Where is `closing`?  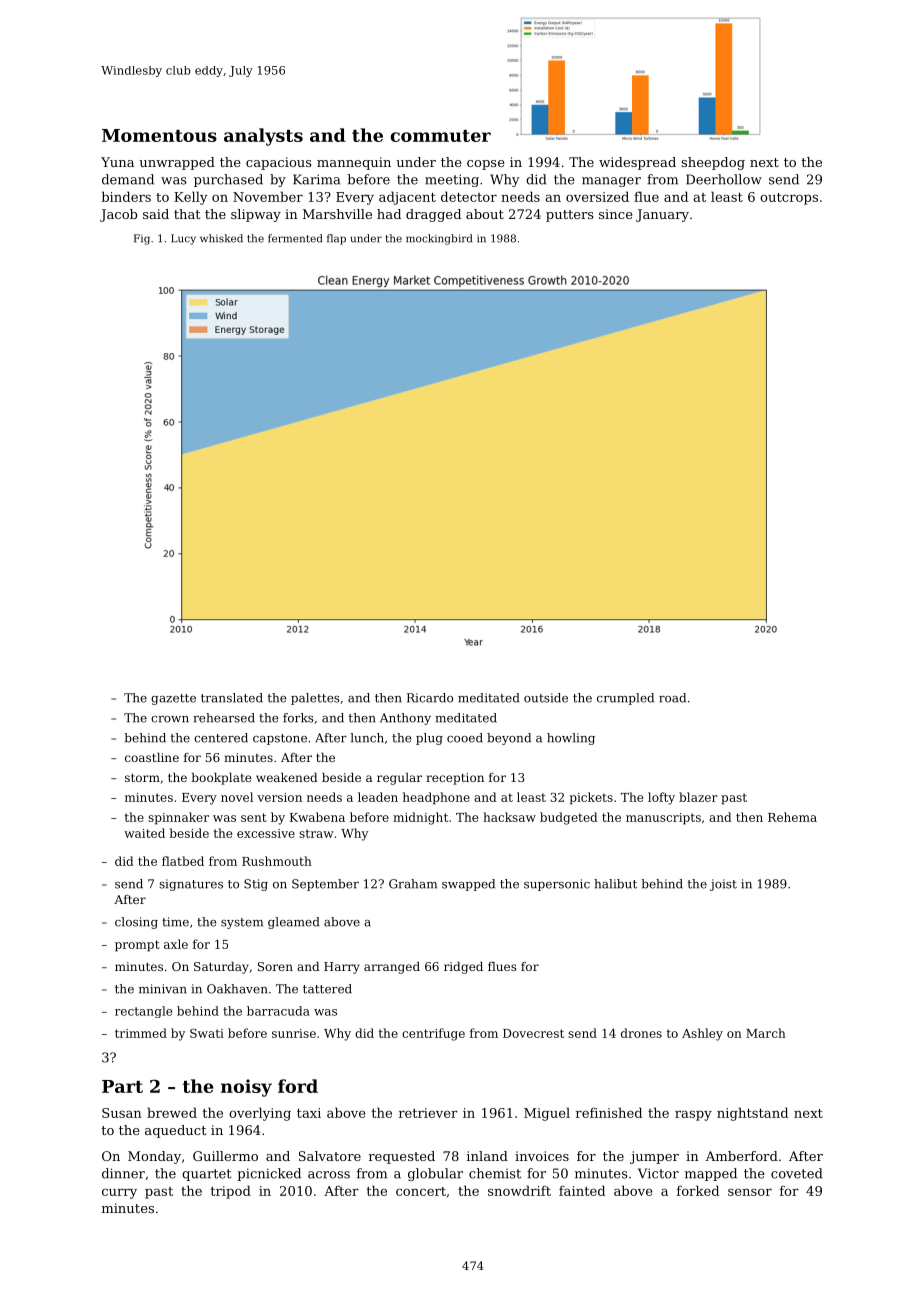
closing is located at coordinates (136, 923).
